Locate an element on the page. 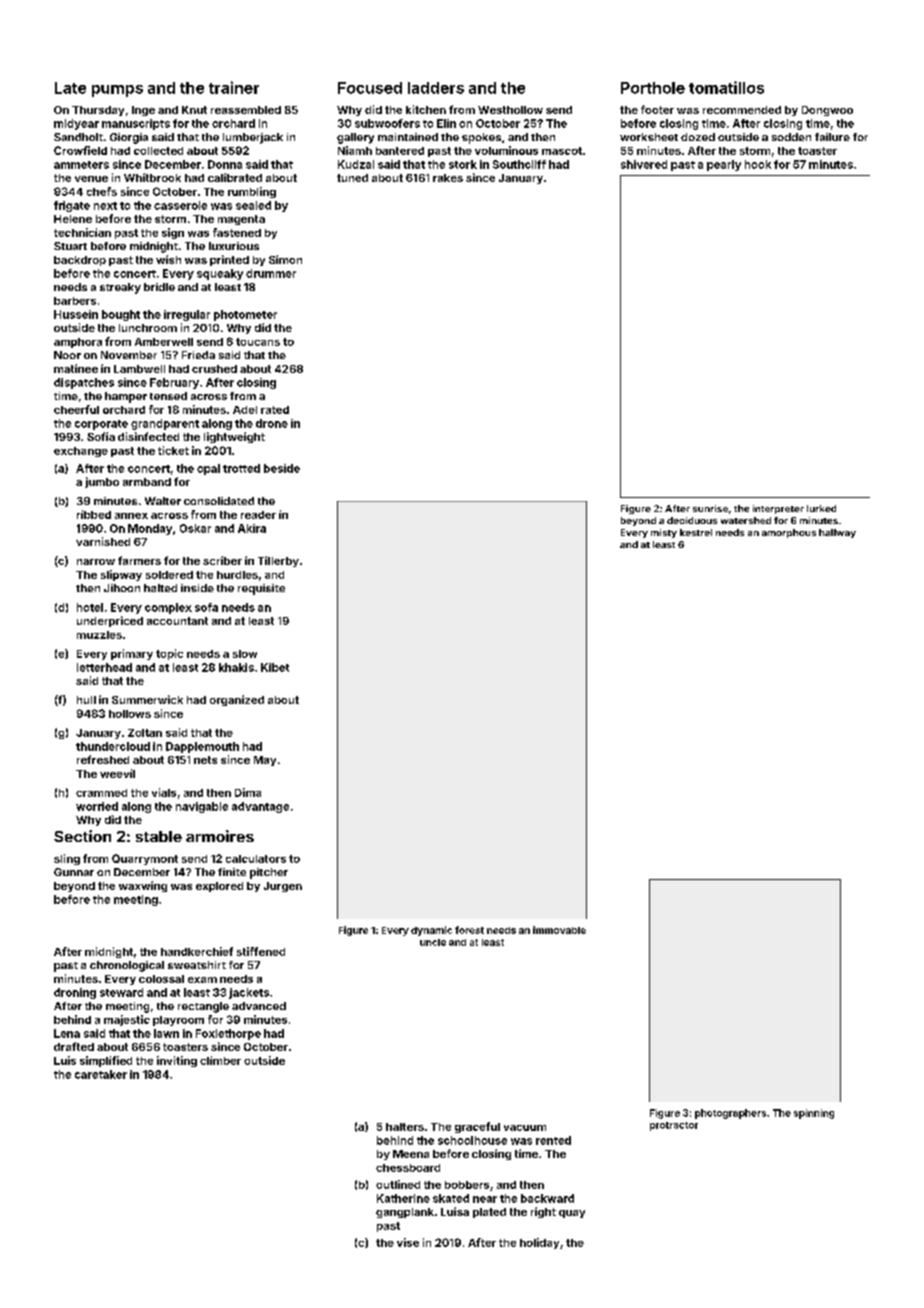  drone is located at coordinates (272, 423).
